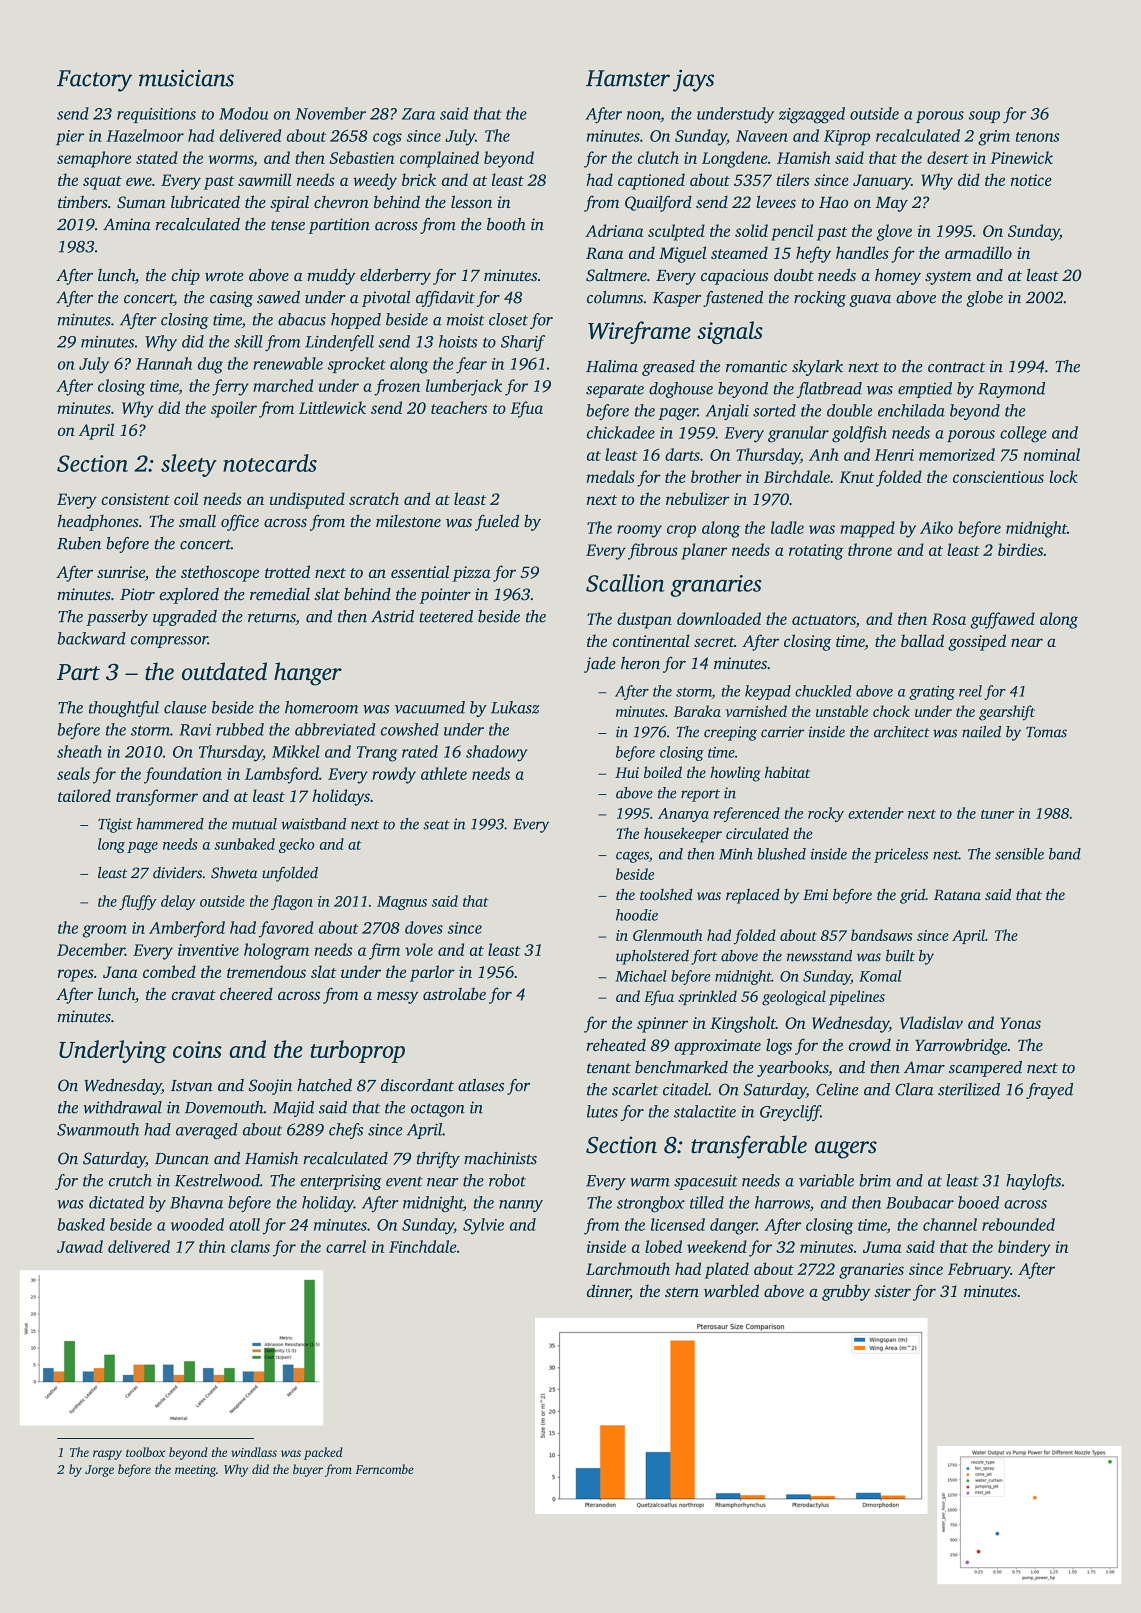 Image resolution: width=1141 pixels, height=1613 pixels. What do you see at coordinates (1019, 854) in the screenshot?
I see `sensible` at bounding box center [1019, 854].
